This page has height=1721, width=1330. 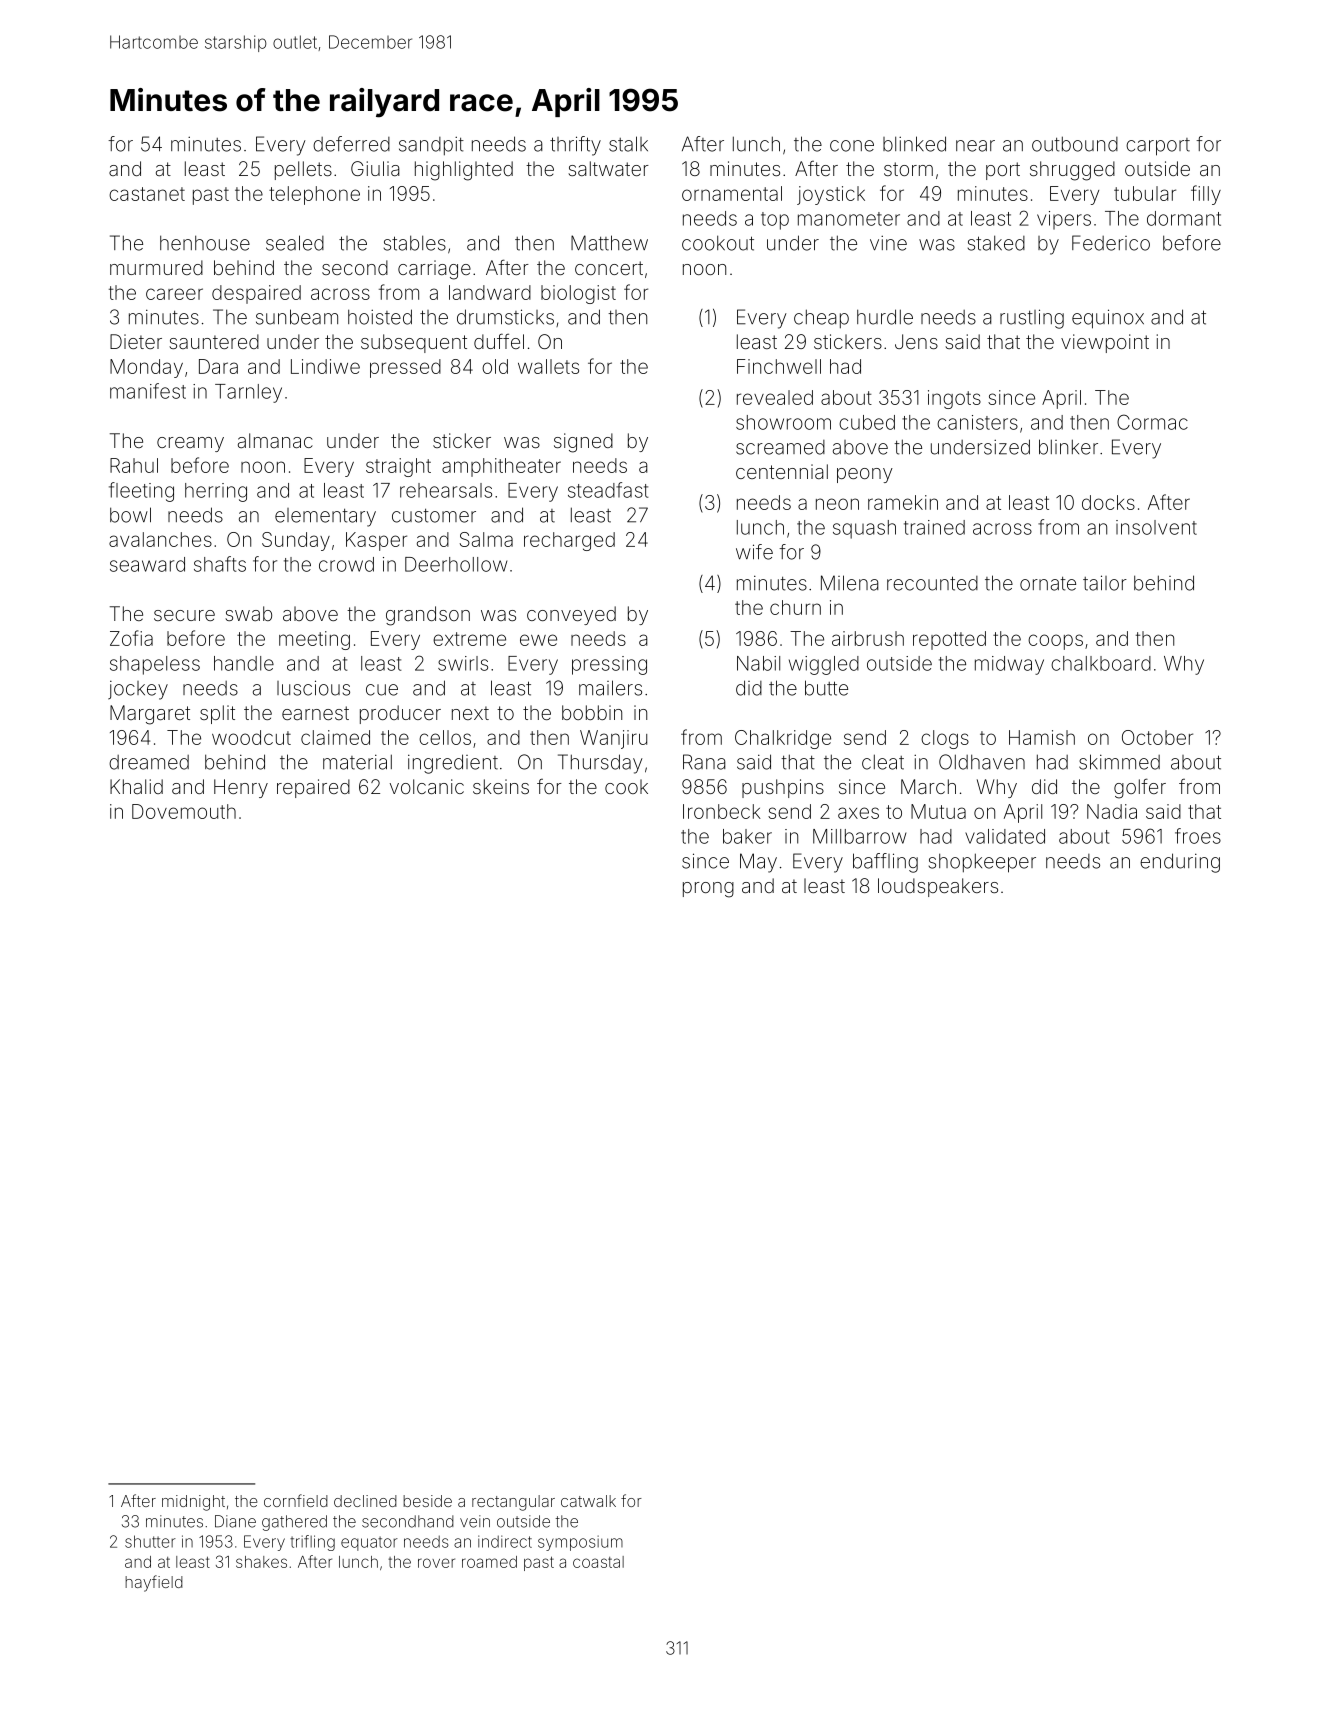 I want to click on wallets, so click(x=548, y=366).
